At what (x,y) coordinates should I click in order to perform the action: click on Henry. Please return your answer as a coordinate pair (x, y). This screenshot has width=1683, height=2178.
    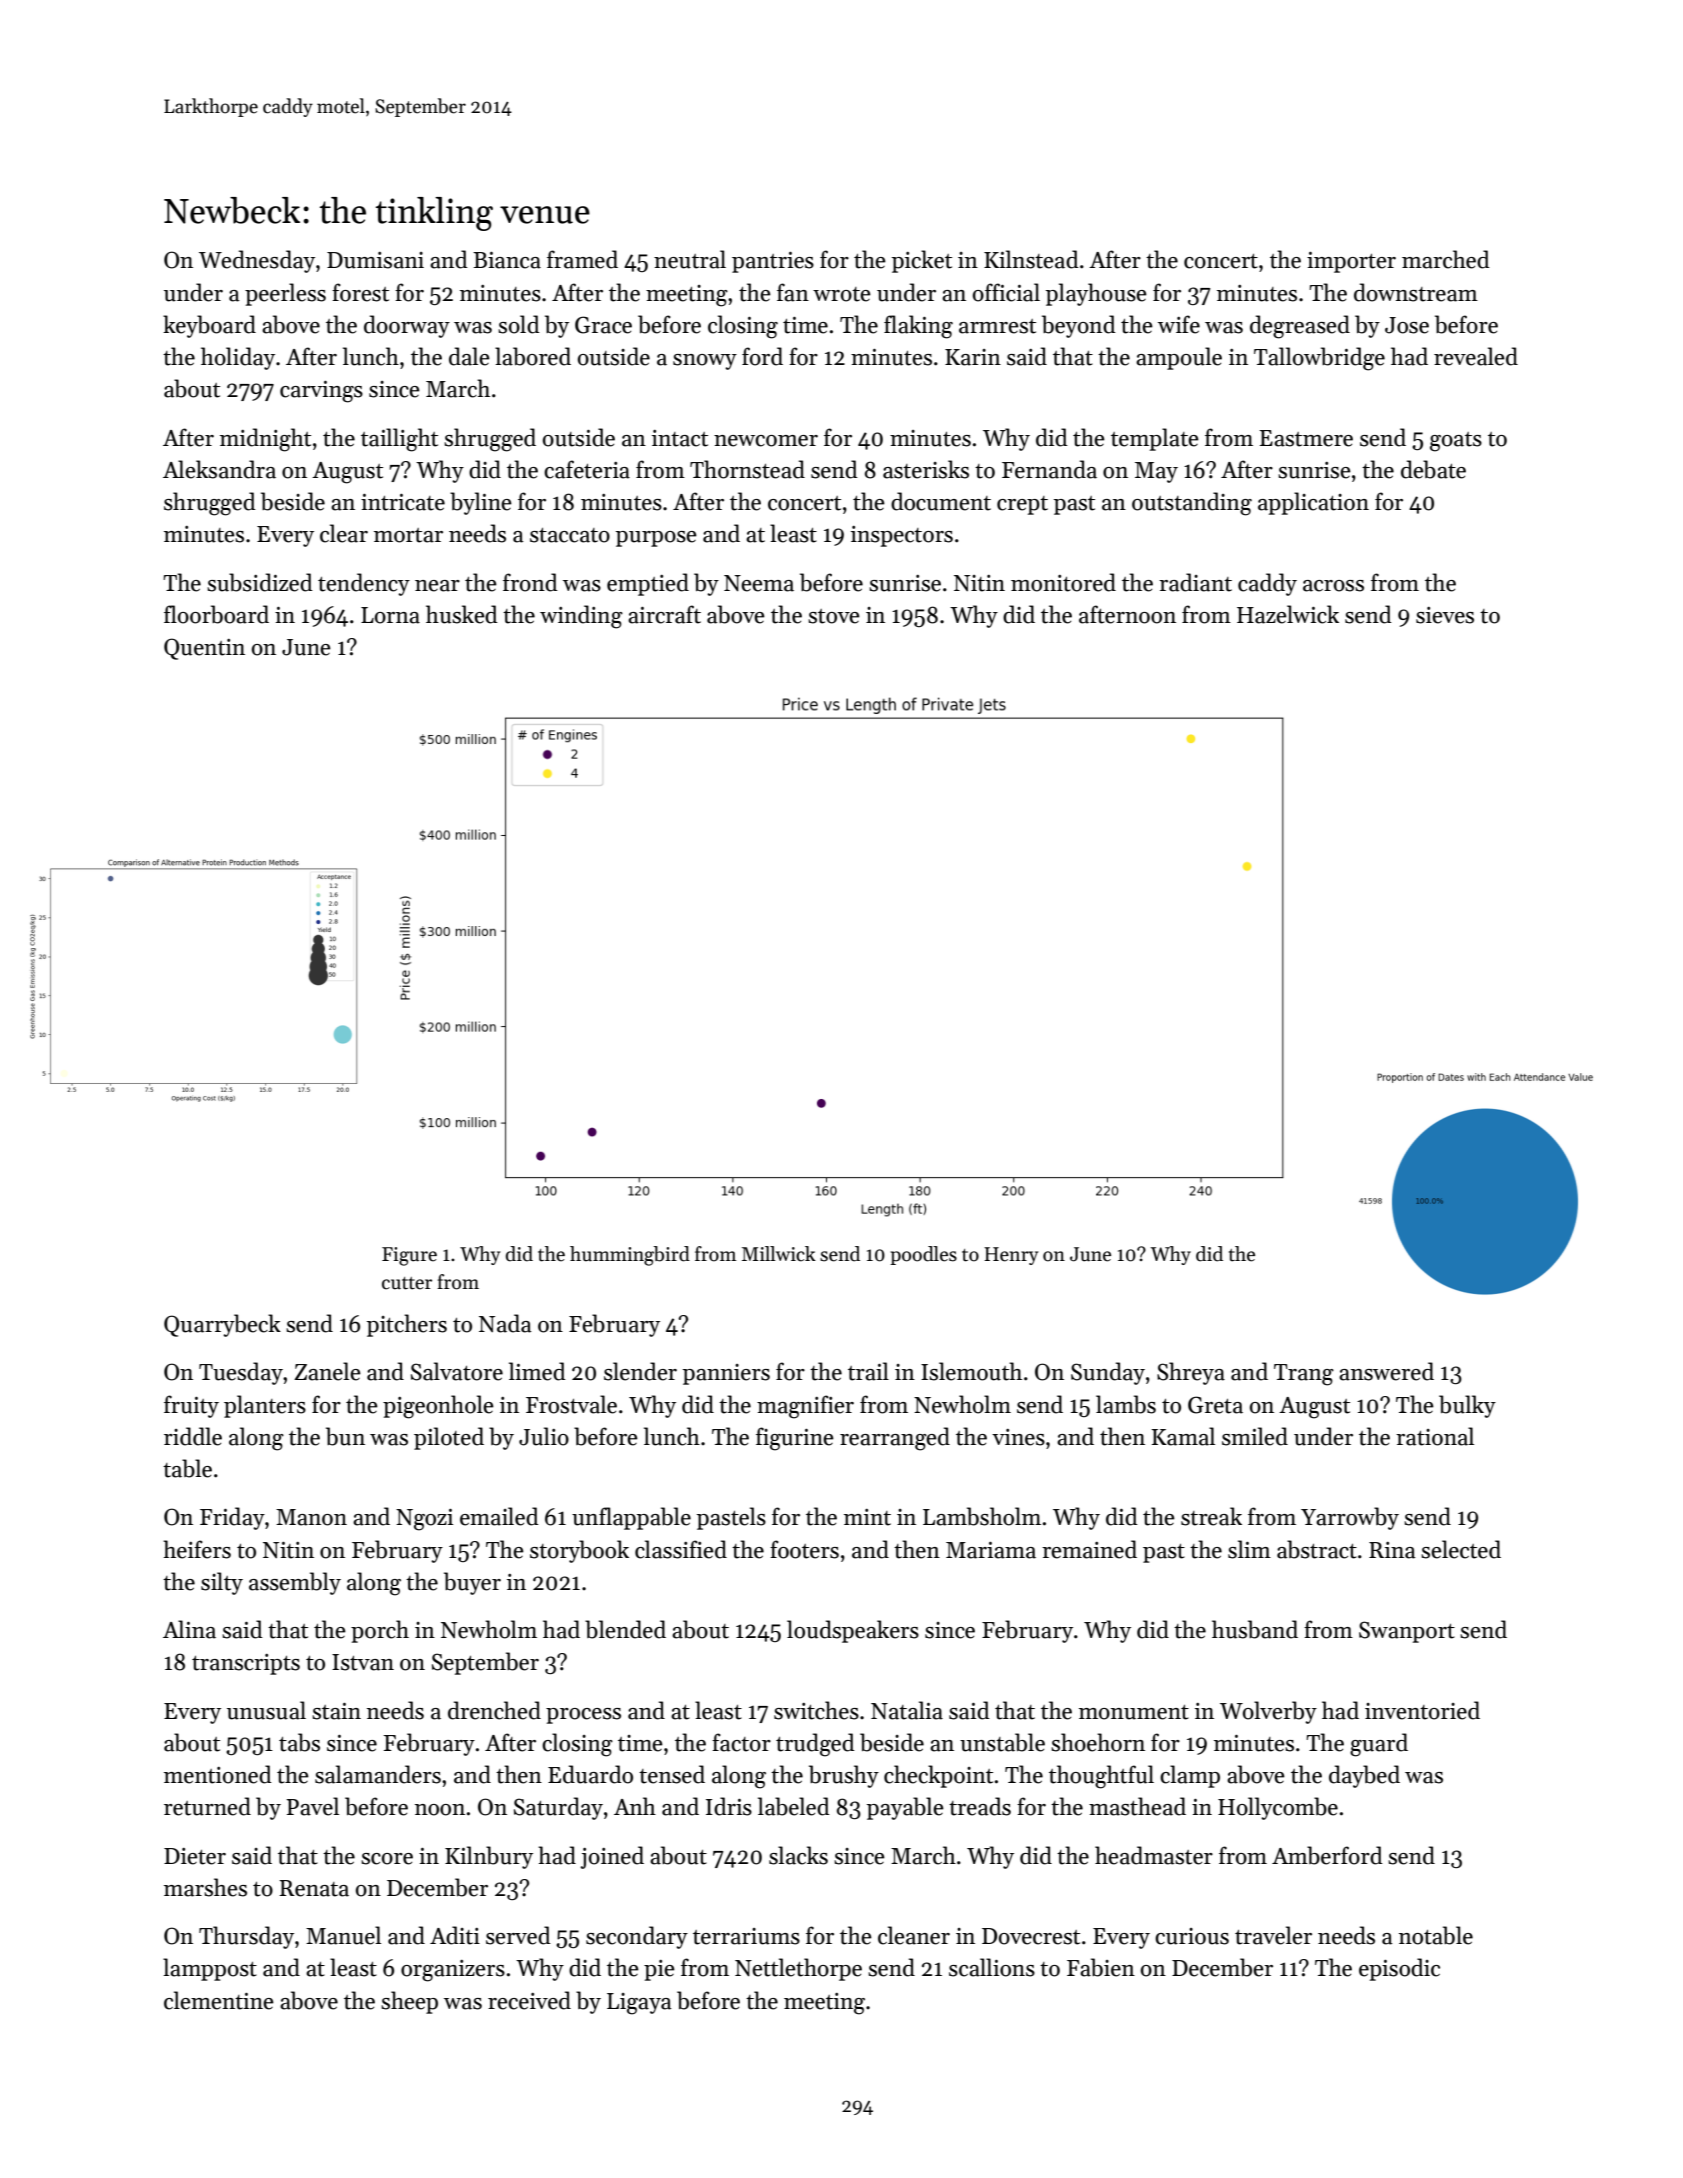
    Looking at the image, I should click on (1011, 1256).
